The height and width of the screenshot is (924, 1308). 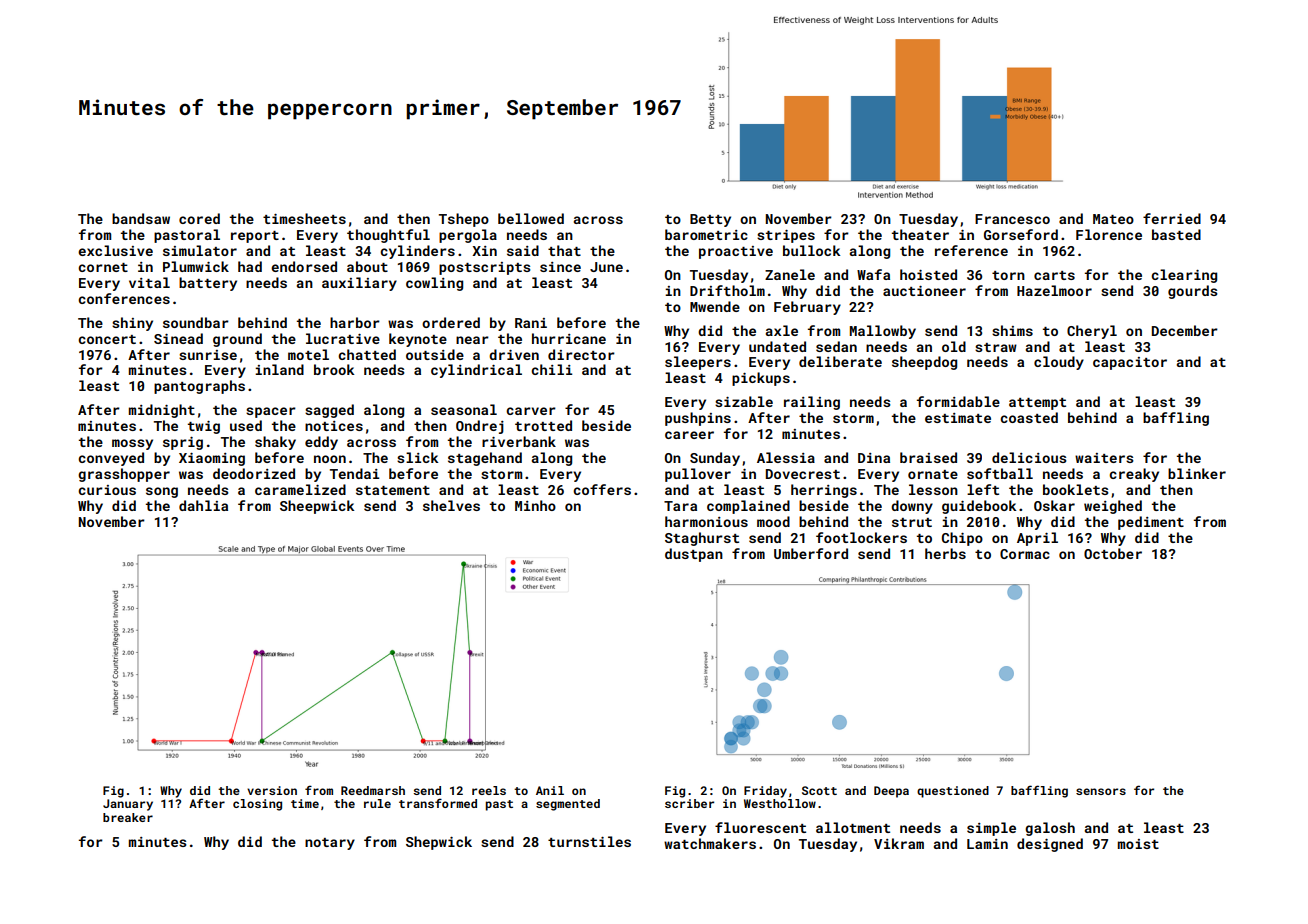 I want to click on Mateo, so click(x=1113, y=219).
